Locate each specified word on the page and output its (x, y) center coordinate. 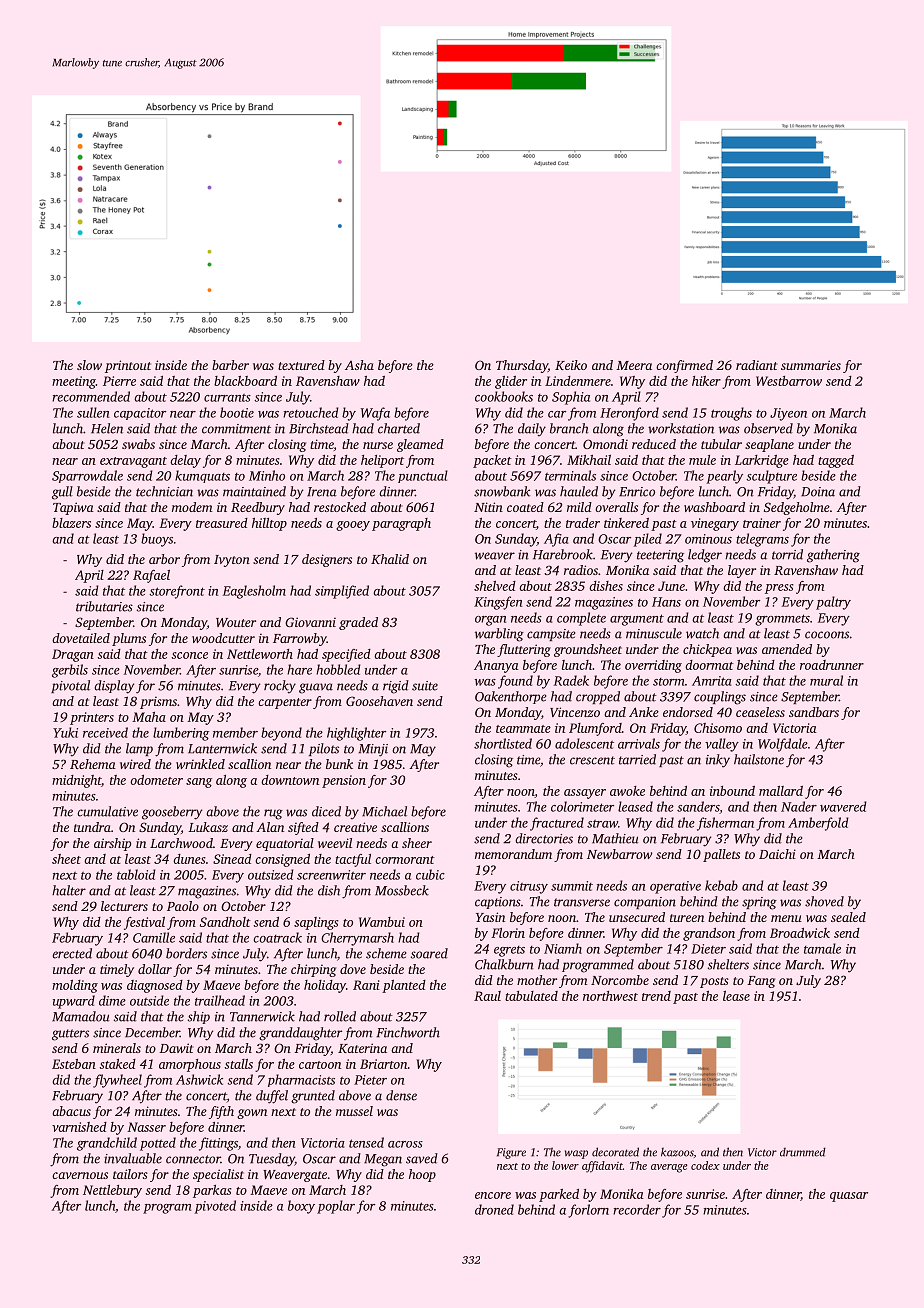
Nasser (146, 1127)
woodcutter (223, 638)
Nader (799, 806)
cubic (430, 874)
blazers (71, 523)
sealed (848, 917)
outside (149, 1000)
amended (787, 649)
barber (230, 365)
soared (429, 953)
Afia (556, 540)
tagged (836, 461)
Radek (571, 680)
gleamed (420, 445)
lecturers (124, 906)
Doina (818, 492)
